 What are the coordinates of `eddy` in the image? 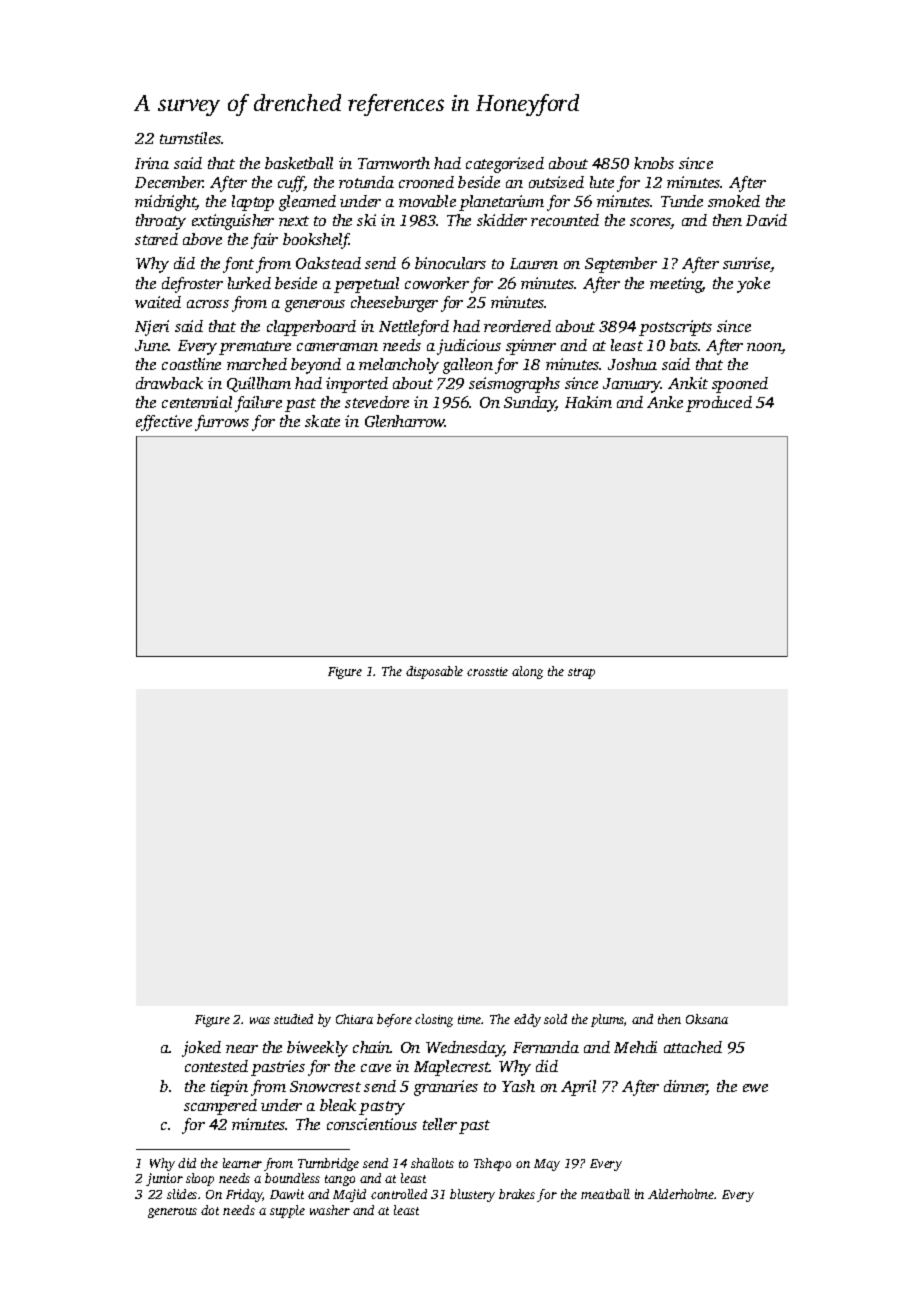 It's located at (527, 1020).
